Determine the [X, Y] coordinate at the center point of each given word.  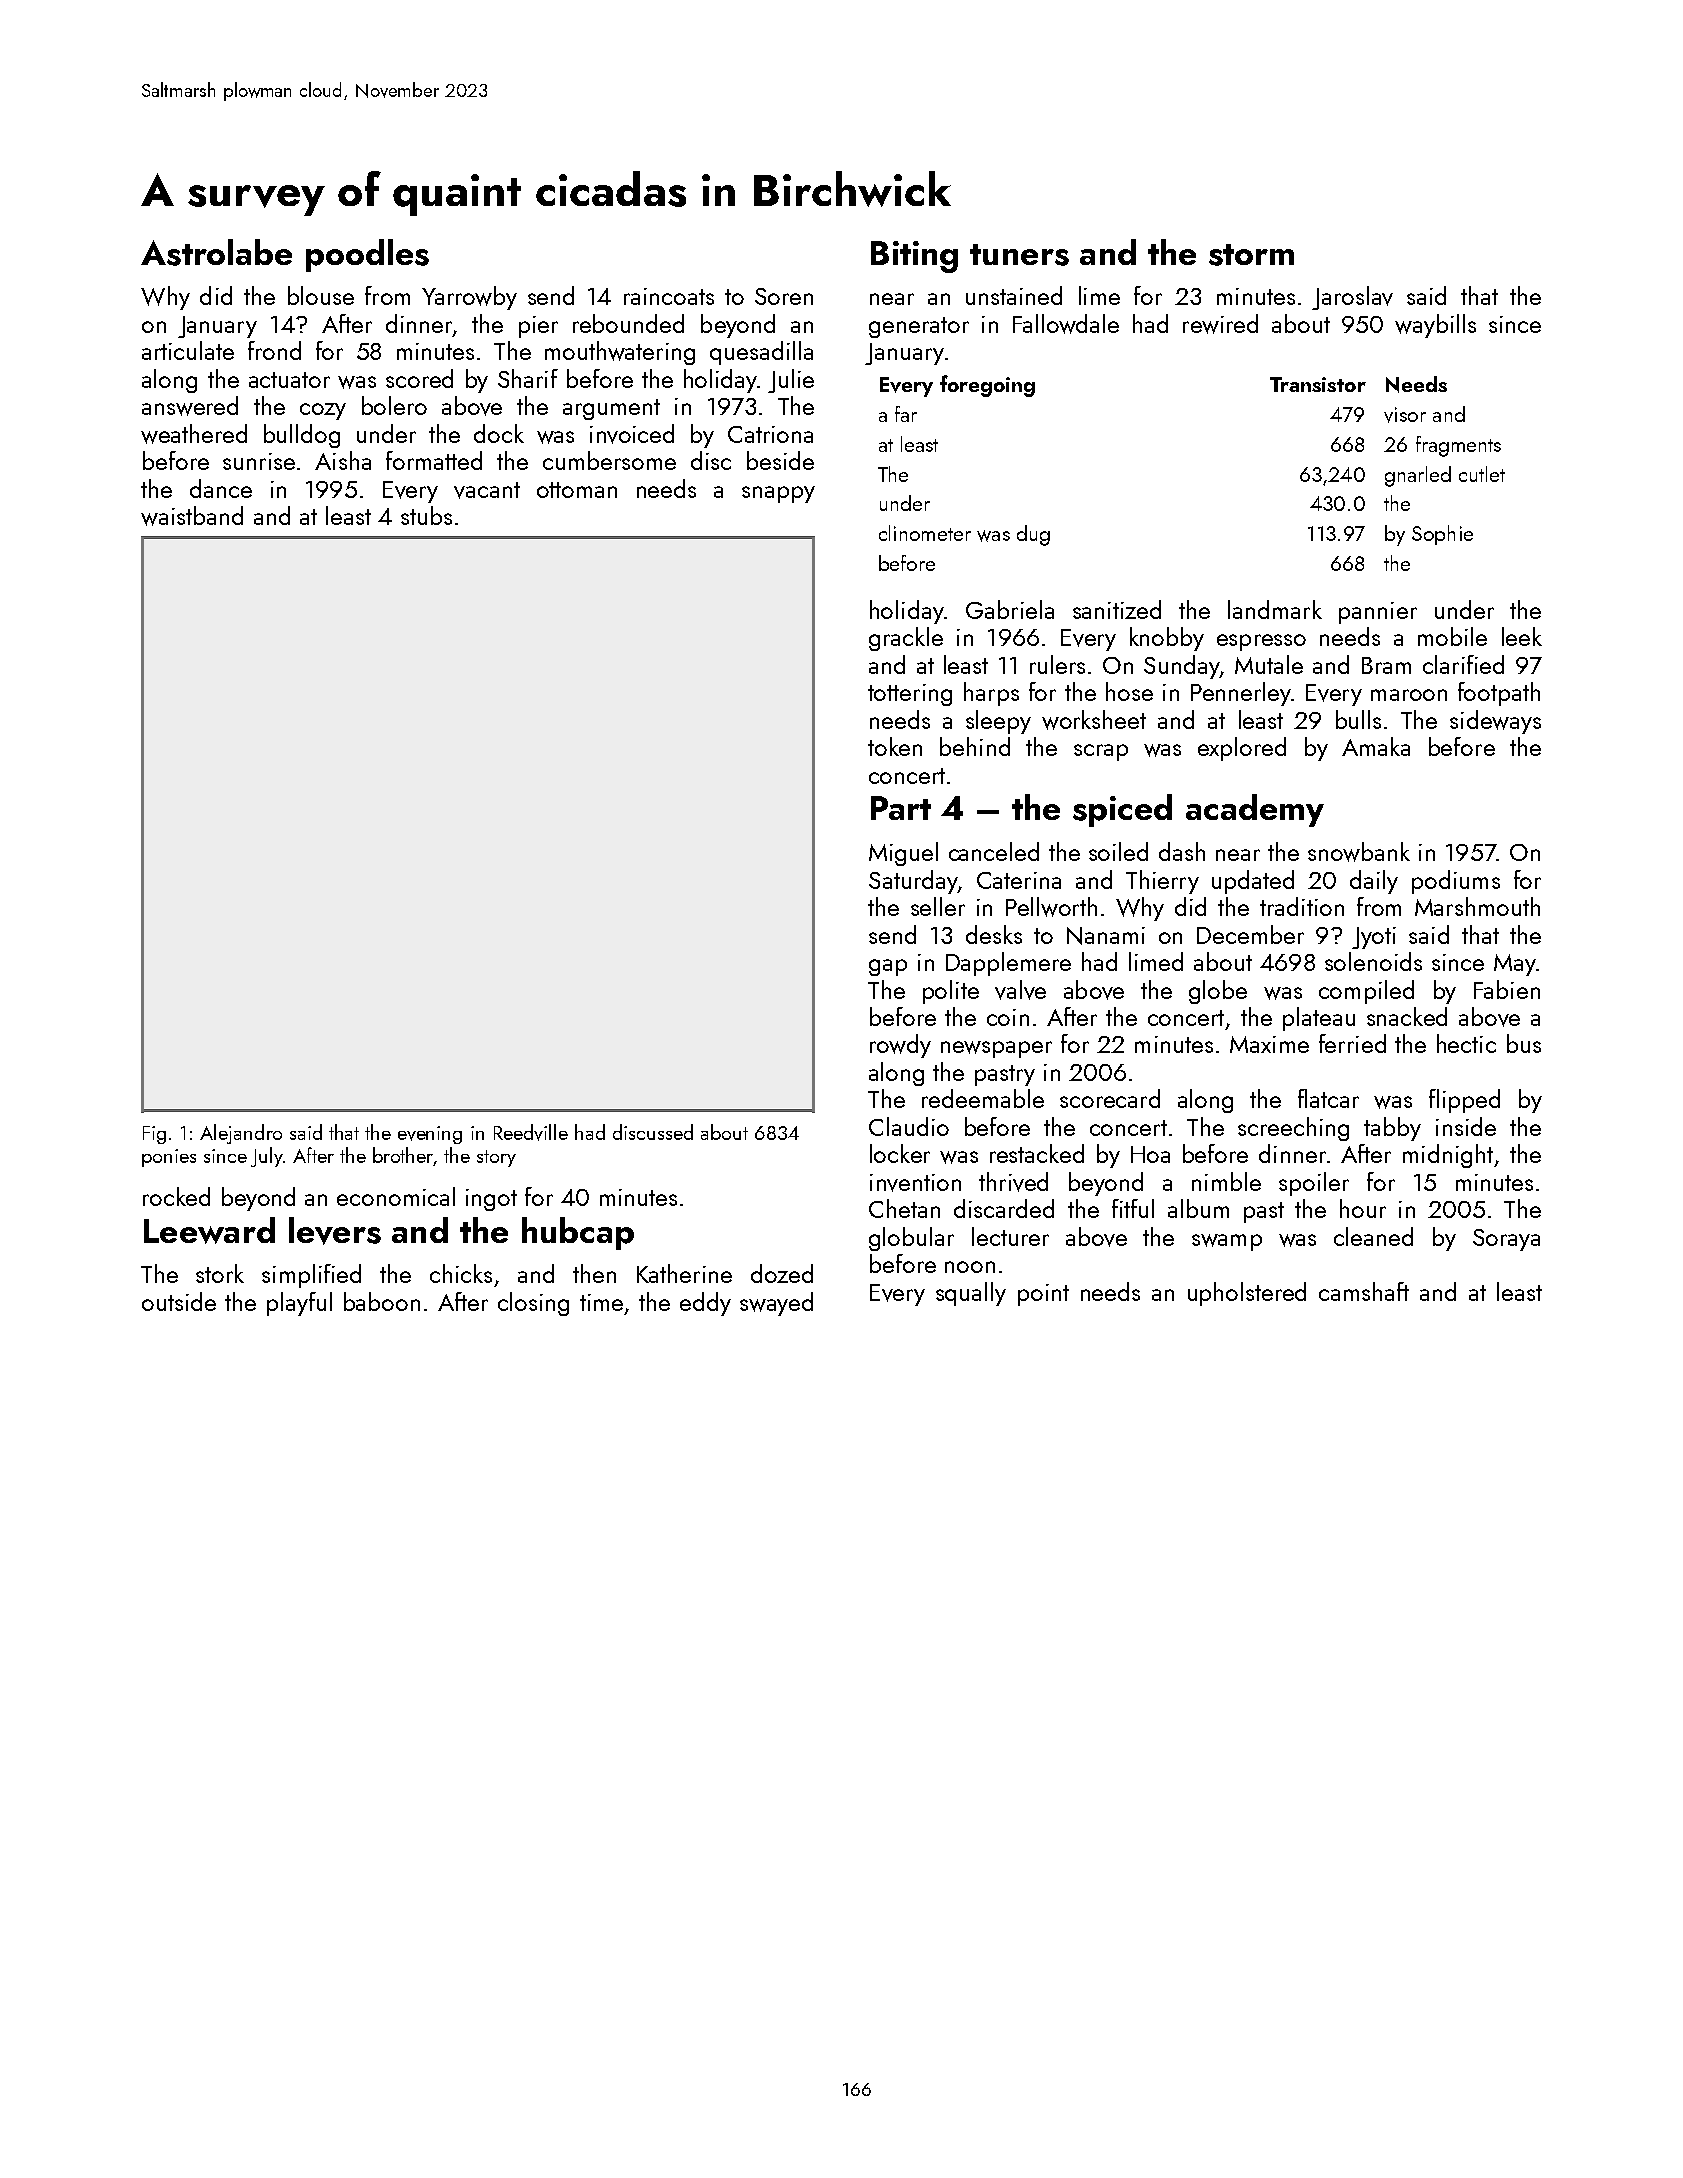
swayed [776, 1304]
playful [299, 1304]
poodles [367, 255]
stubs [426, 515]
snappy [778, 494]
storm [1251, 255]
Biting [914, 257]
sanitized [1117, 609]
